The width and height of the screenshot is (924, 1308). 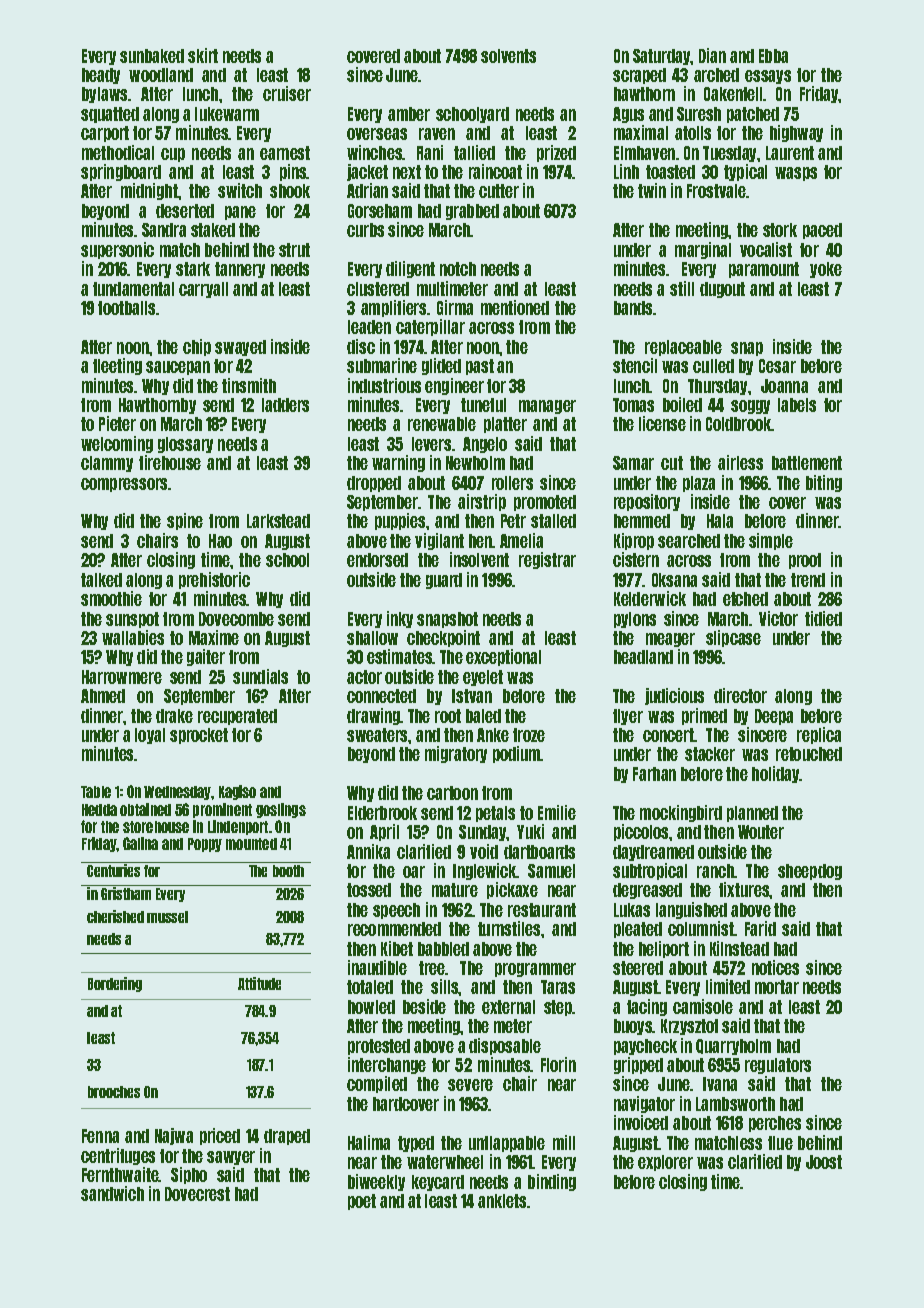 What do you see at coordinates (553, 521) in the screenshot?
I see `stalled` at bounding box center [553, 521].
